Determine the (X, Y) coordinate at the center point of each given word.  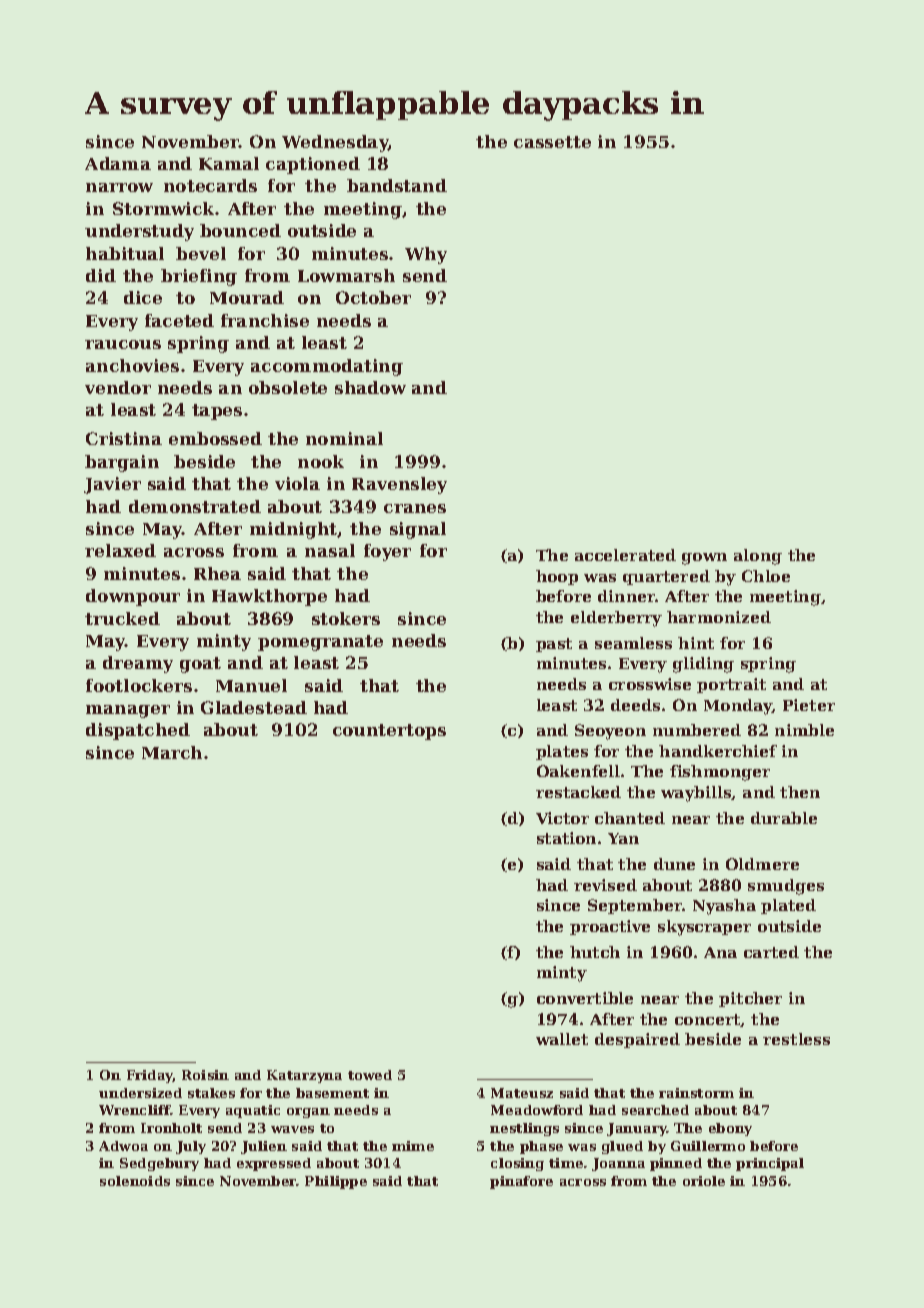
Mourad (247, 297)
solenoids (135, 1181)
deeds (635, 705)
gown (704, 559)
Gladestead (254, 707)
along (758, 557)
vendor (118, 387)
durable (784, 818)
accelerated (625, 555)
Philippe (336, 1182)
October (373, 297)
